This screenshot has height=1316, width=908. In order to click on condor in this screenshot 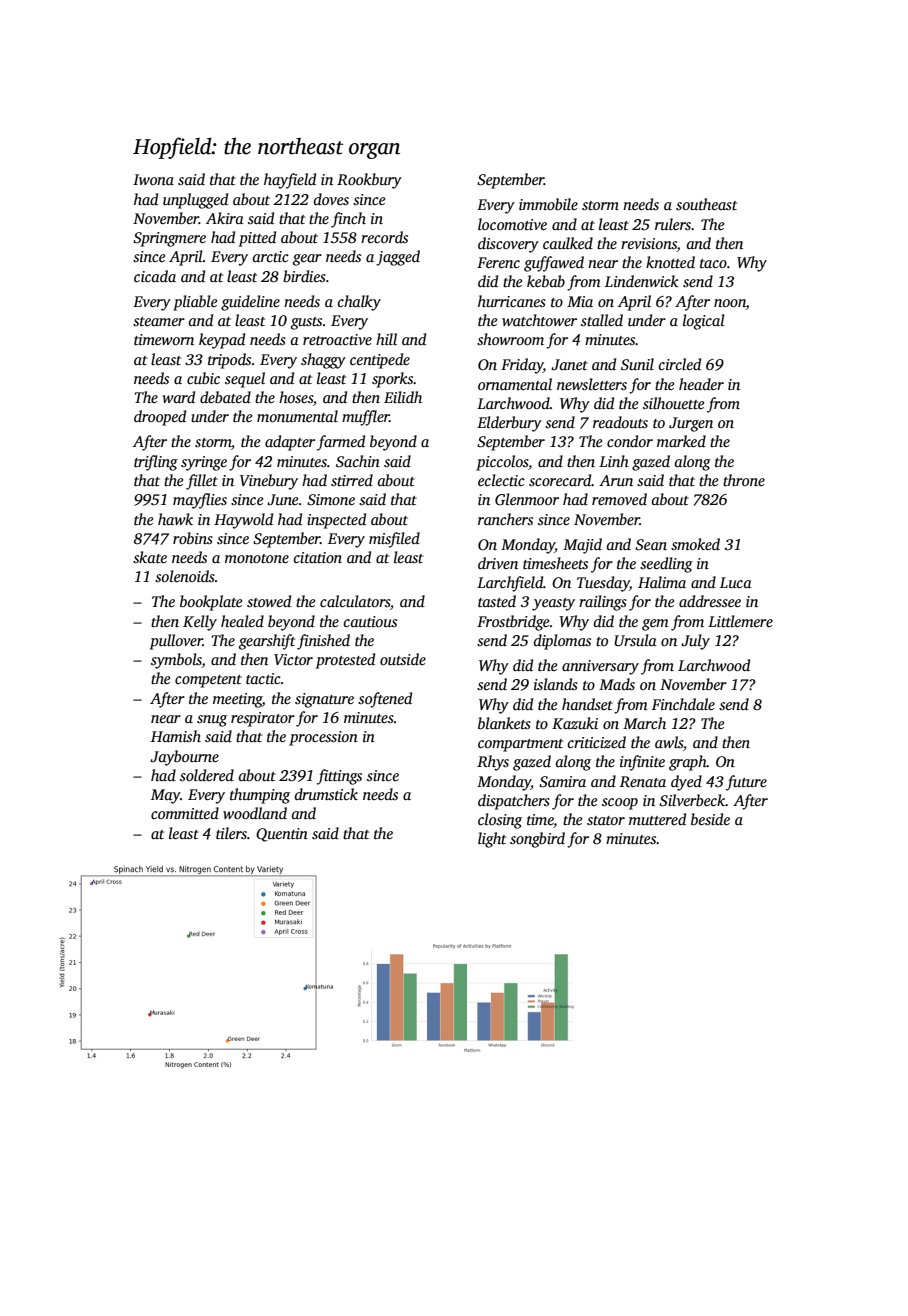, I will do `click(630, 441)`.
